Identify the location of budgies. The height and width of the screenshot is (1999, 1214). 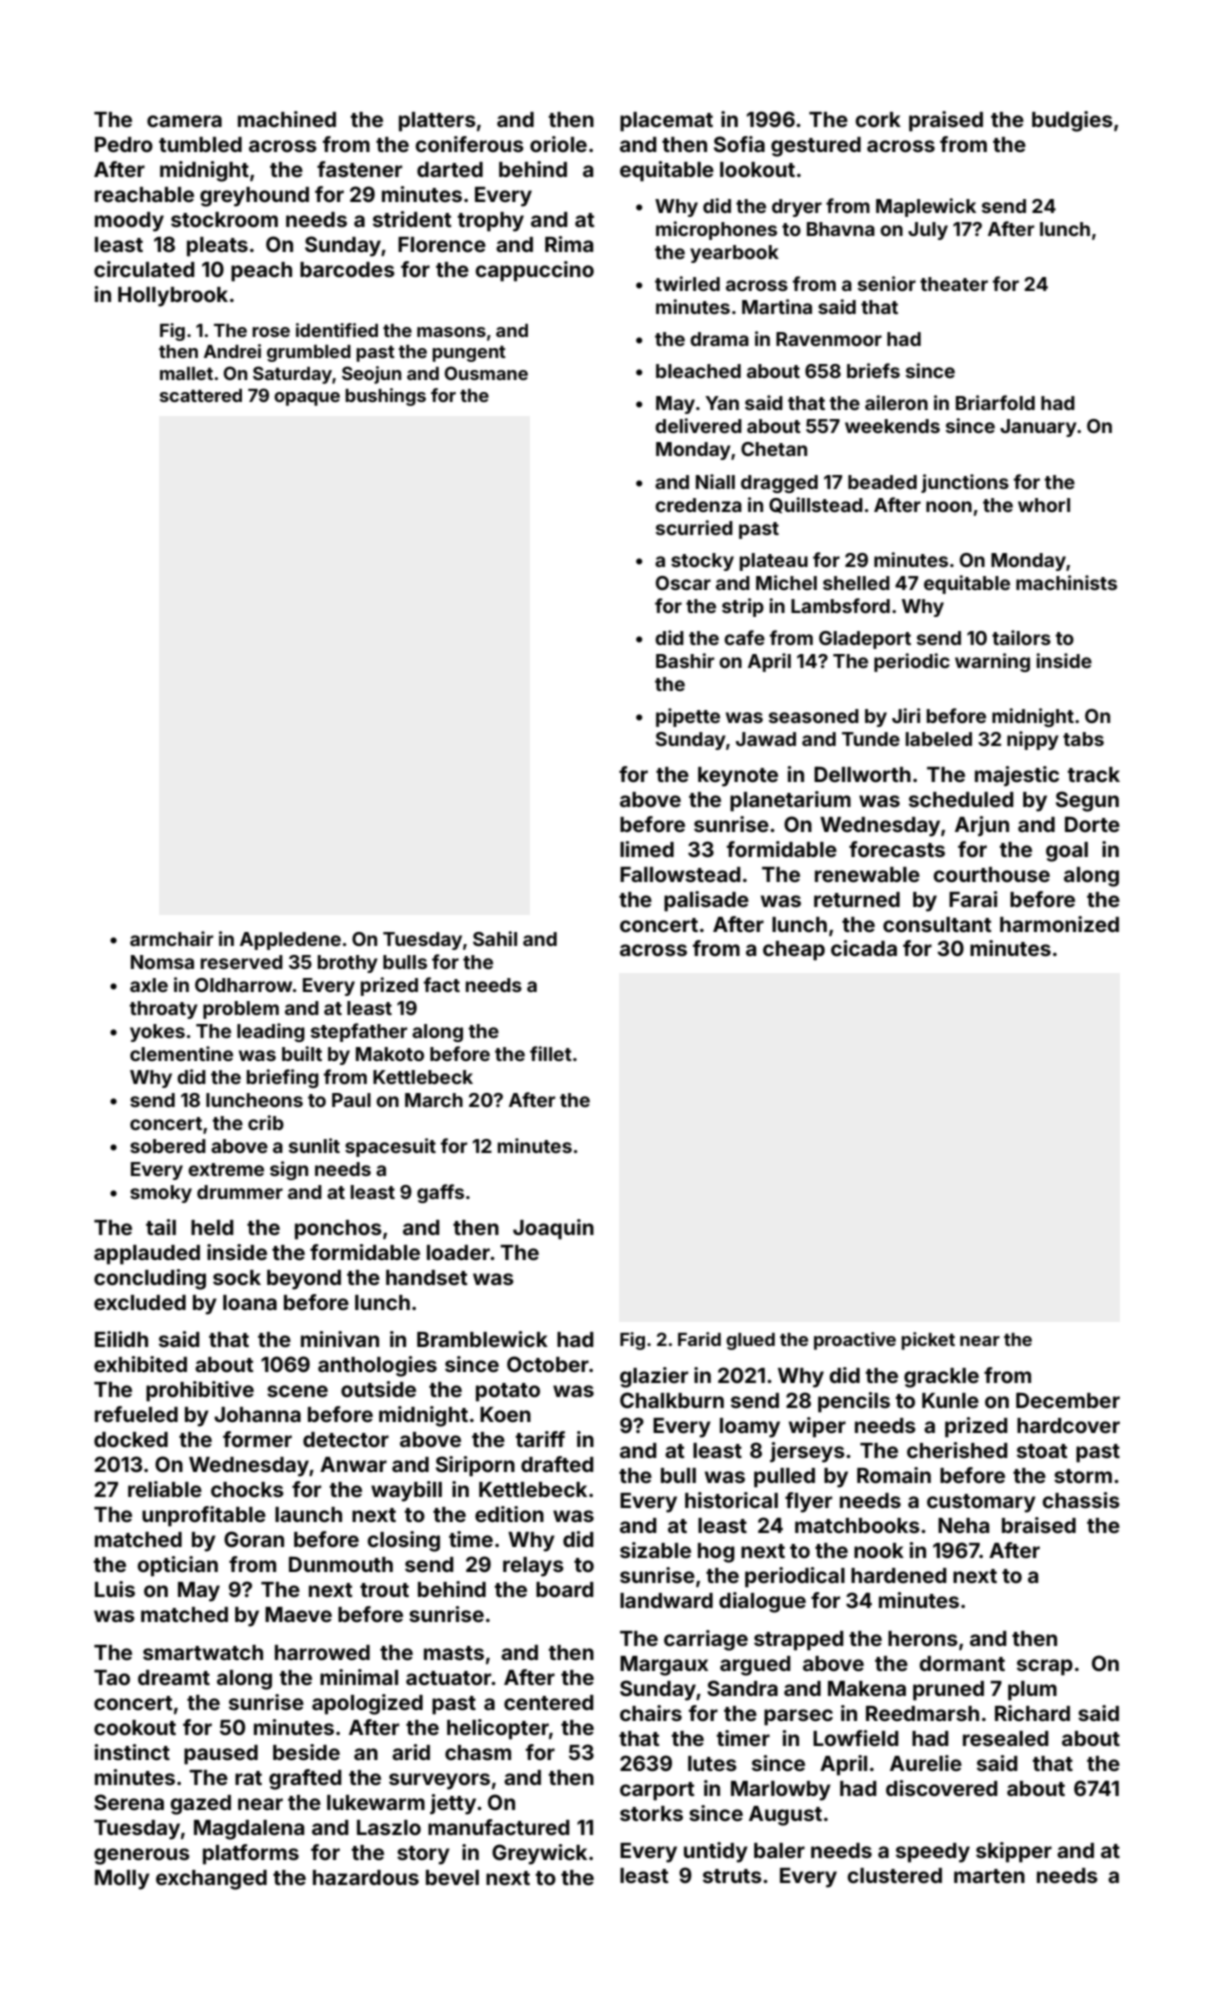
(1072, 121).
